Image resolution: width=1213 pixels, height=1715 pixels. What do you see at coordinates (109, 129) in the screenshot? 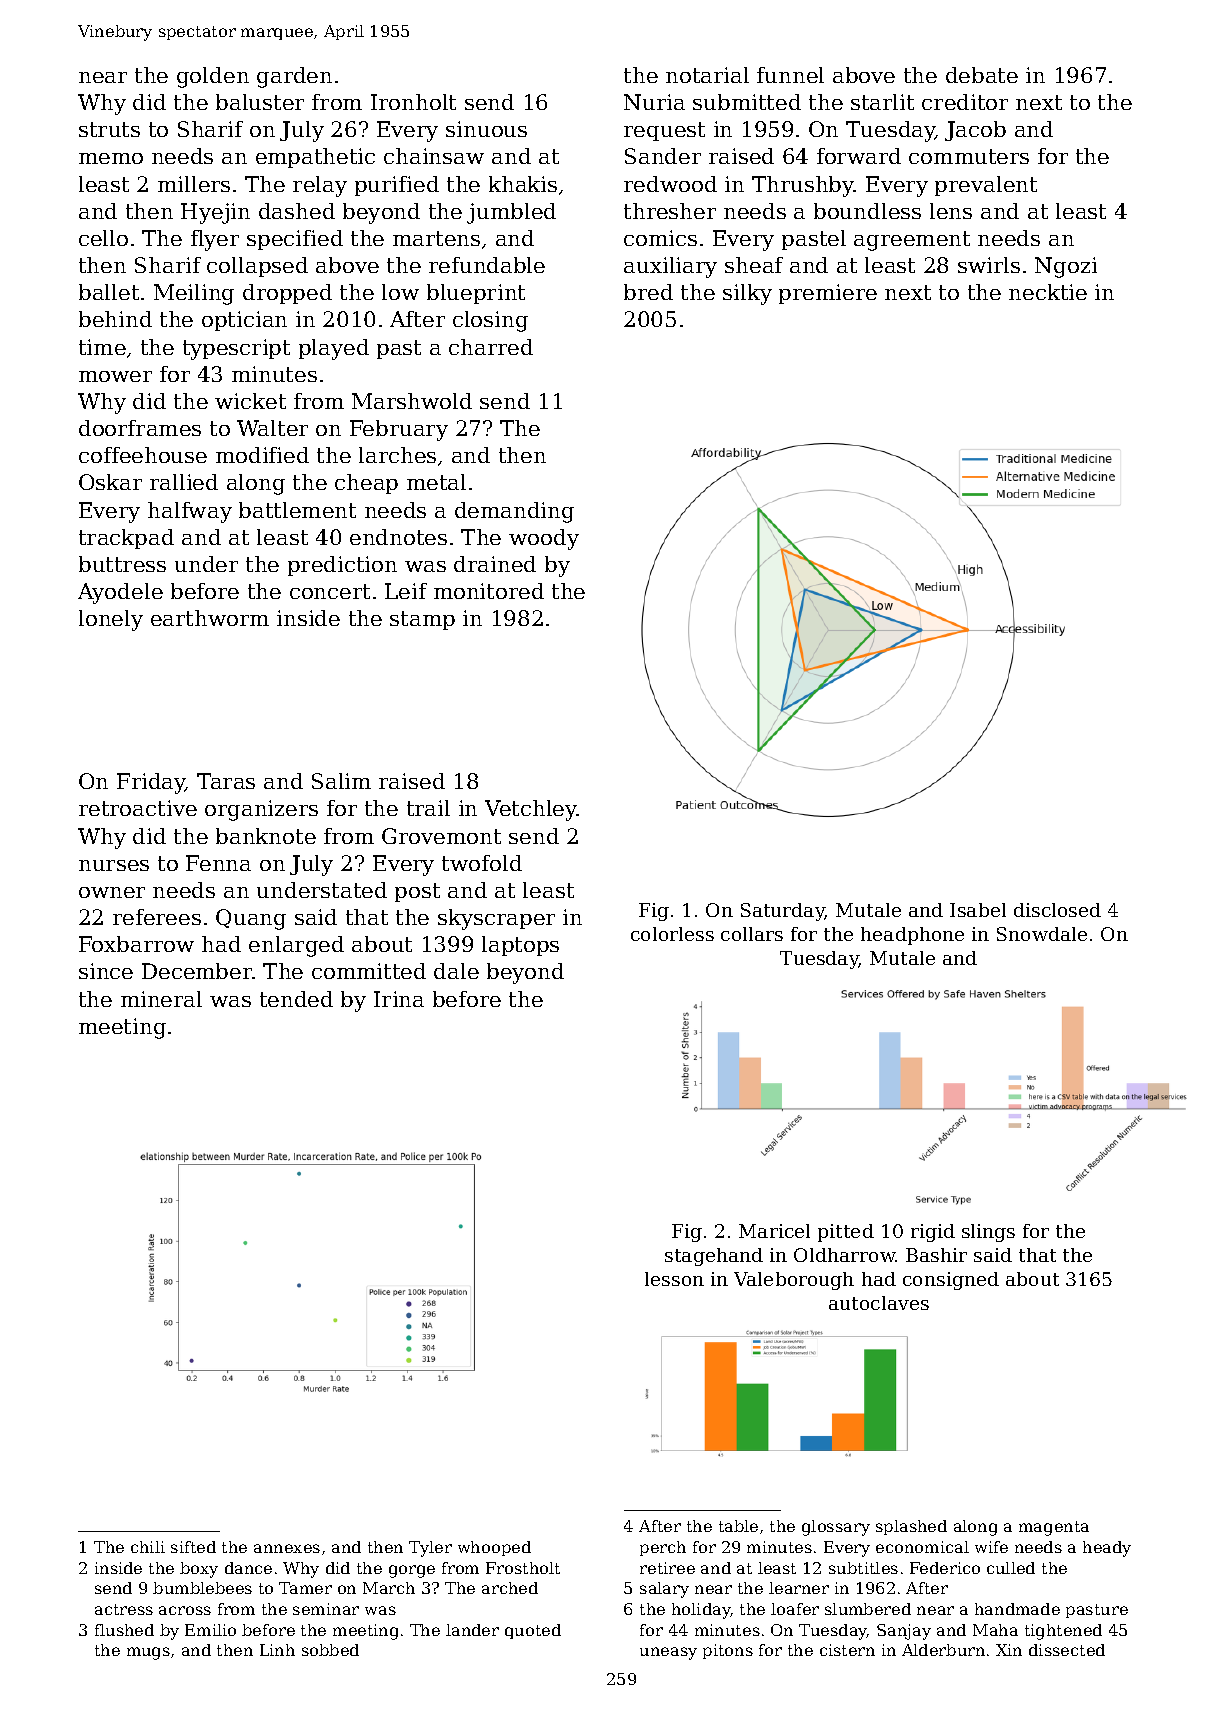
I see `struts` at bounding box center [109, 129].
